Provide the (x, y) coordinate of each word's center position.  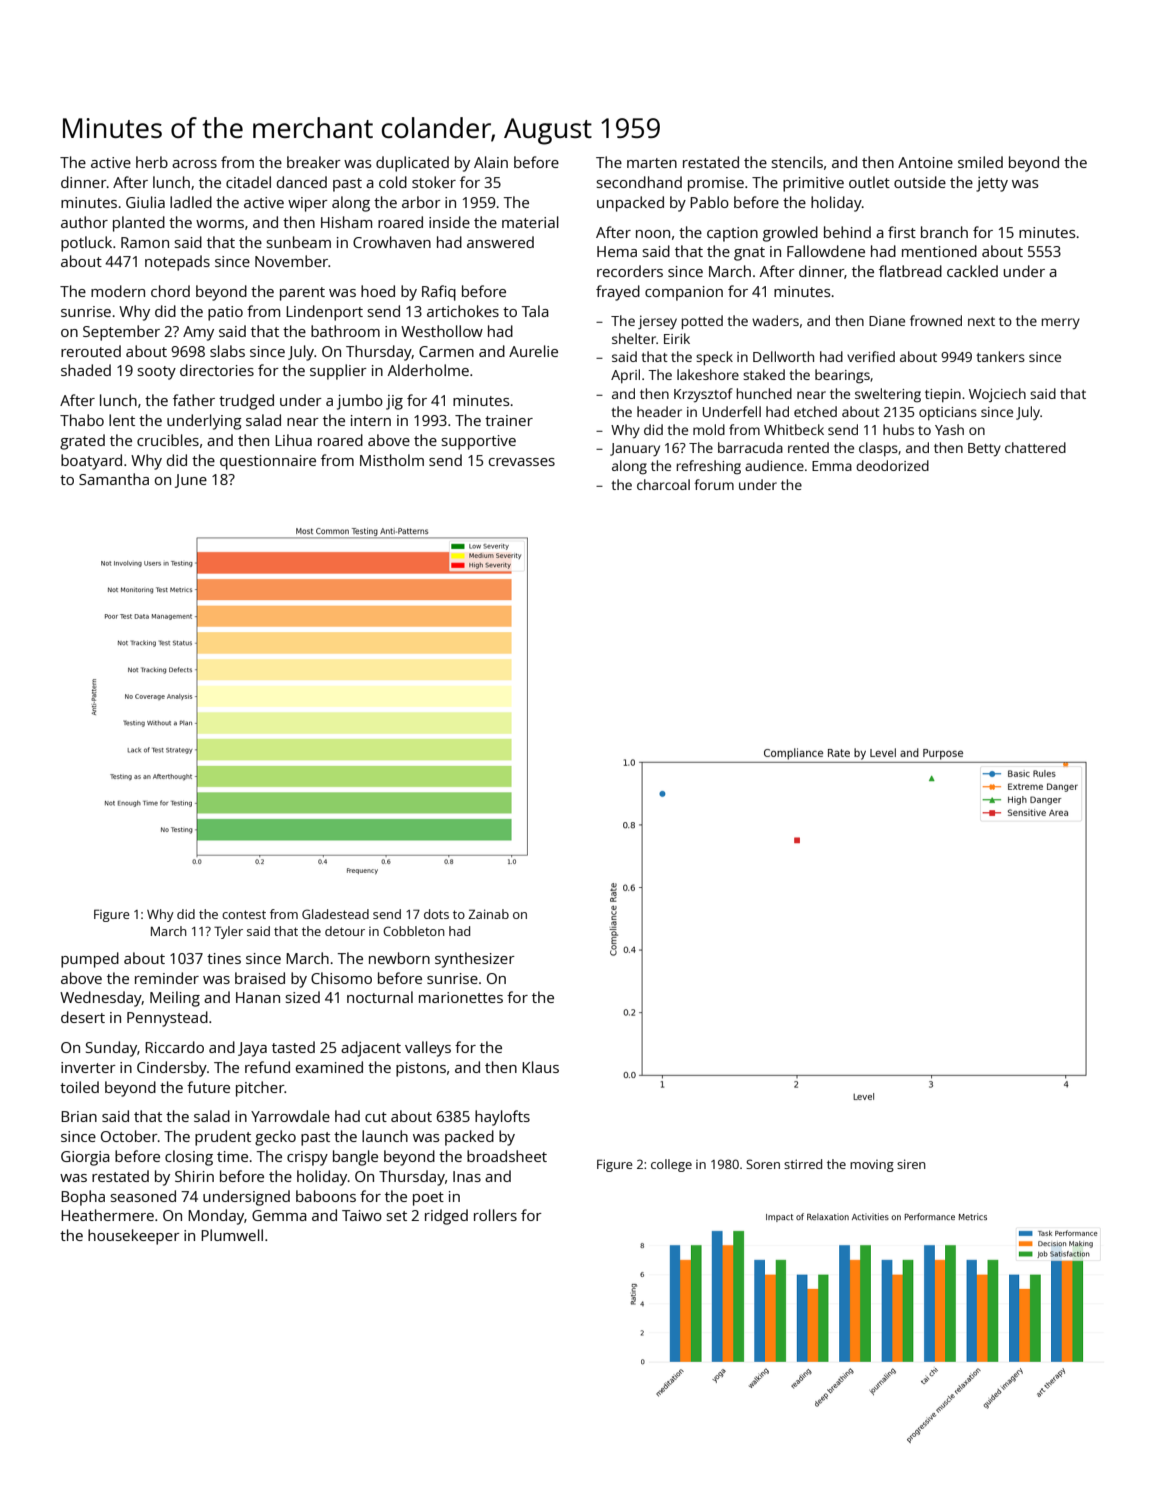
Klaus (540, 1067)
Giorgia (85, 1158)
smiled (980, 162)
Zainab (488, 914)
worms (220, 224)
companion (684, 293)
